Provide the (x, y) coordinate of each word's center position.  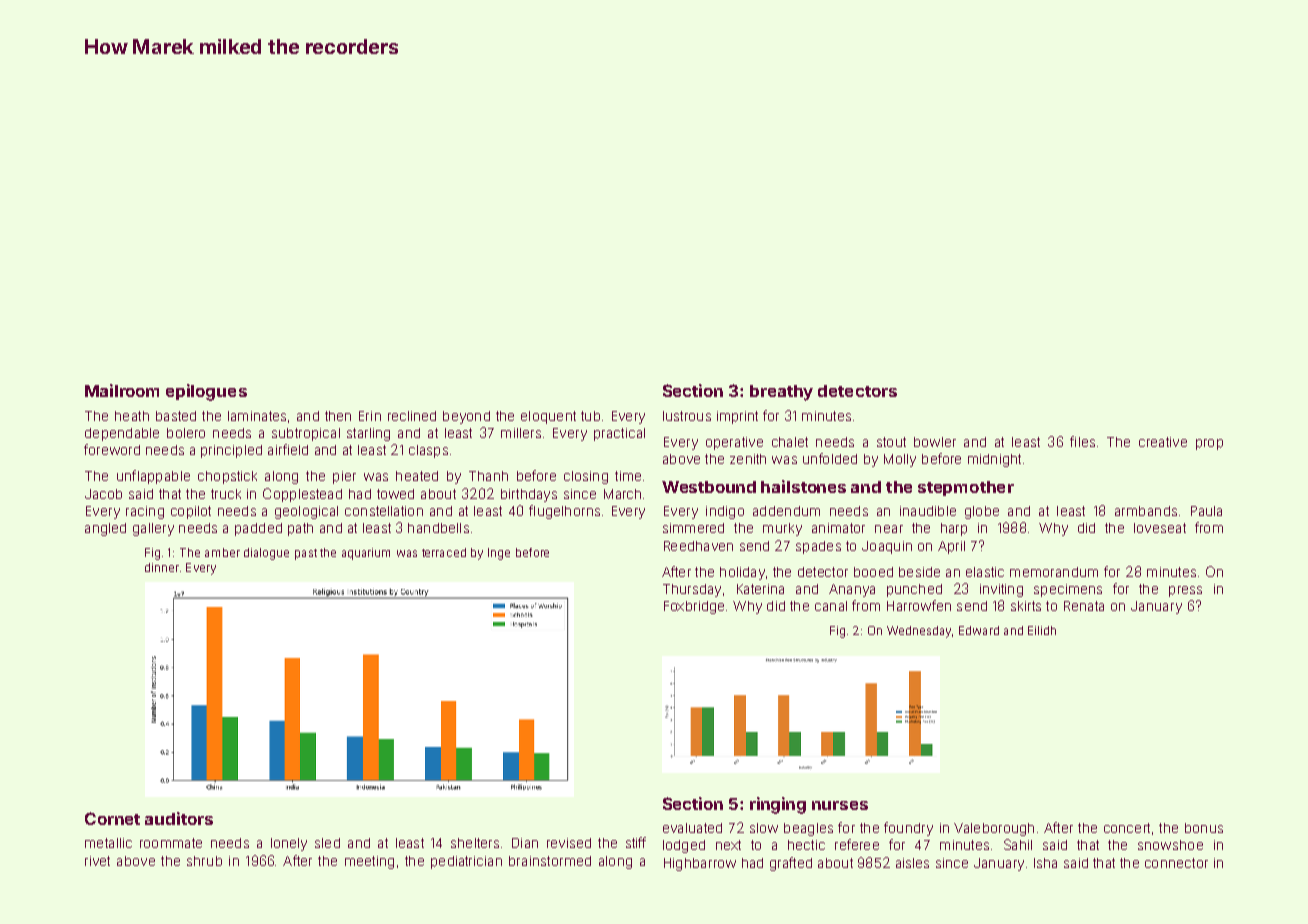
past (306, 554)
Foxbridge (694, 607)
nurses (840, 805)
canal (831, 606)
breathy (781, 393)
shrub (204, 861)
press (1185, 591)
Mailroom (122, 390)
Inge (499, 554)
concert (1127, 828)
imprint (737, 417)
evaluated (692, 828)
